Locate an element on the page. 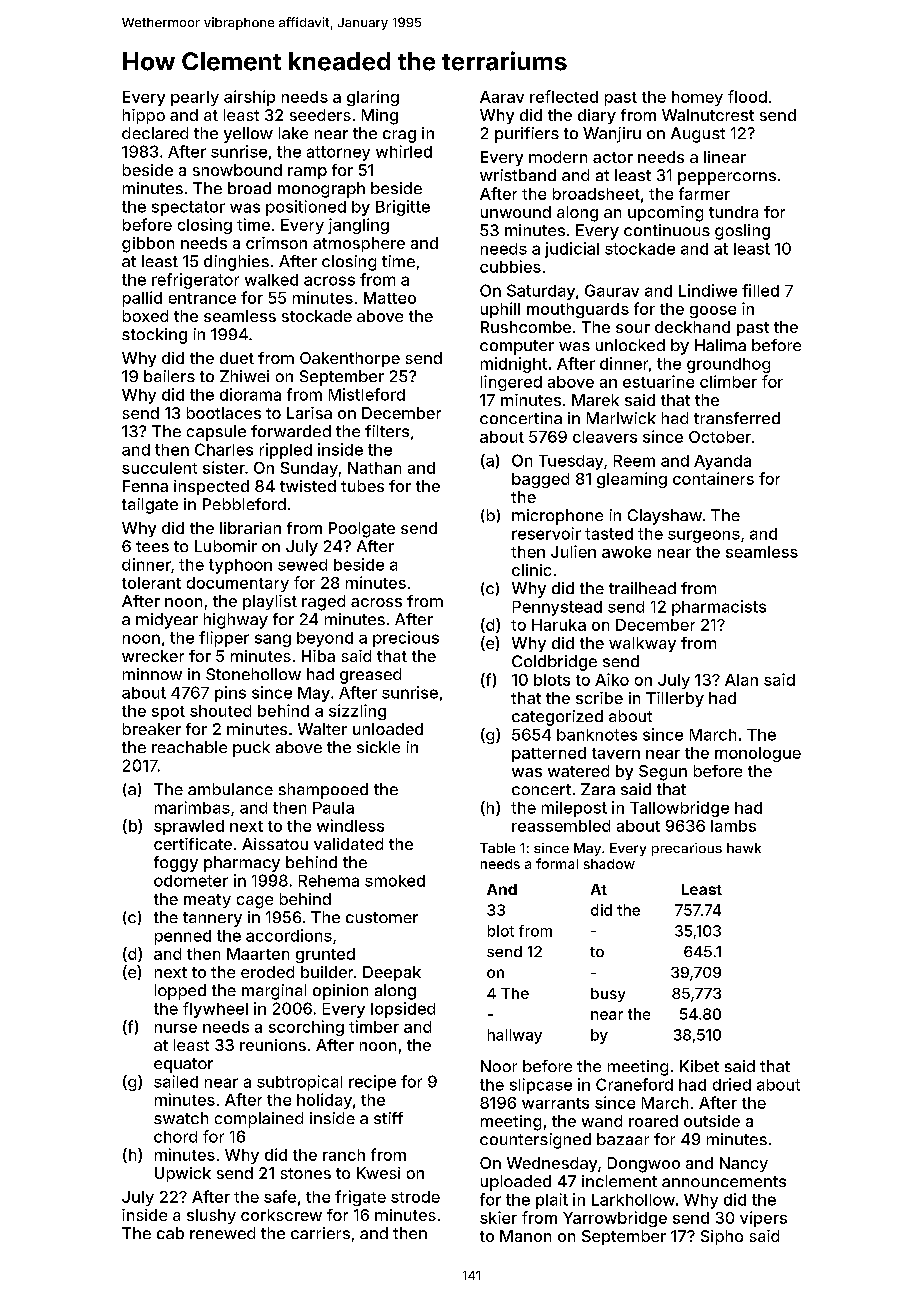 Image resolution: width=924 pixels, height=1308 pixels. tolerant is located at coordinates (151, 583).
